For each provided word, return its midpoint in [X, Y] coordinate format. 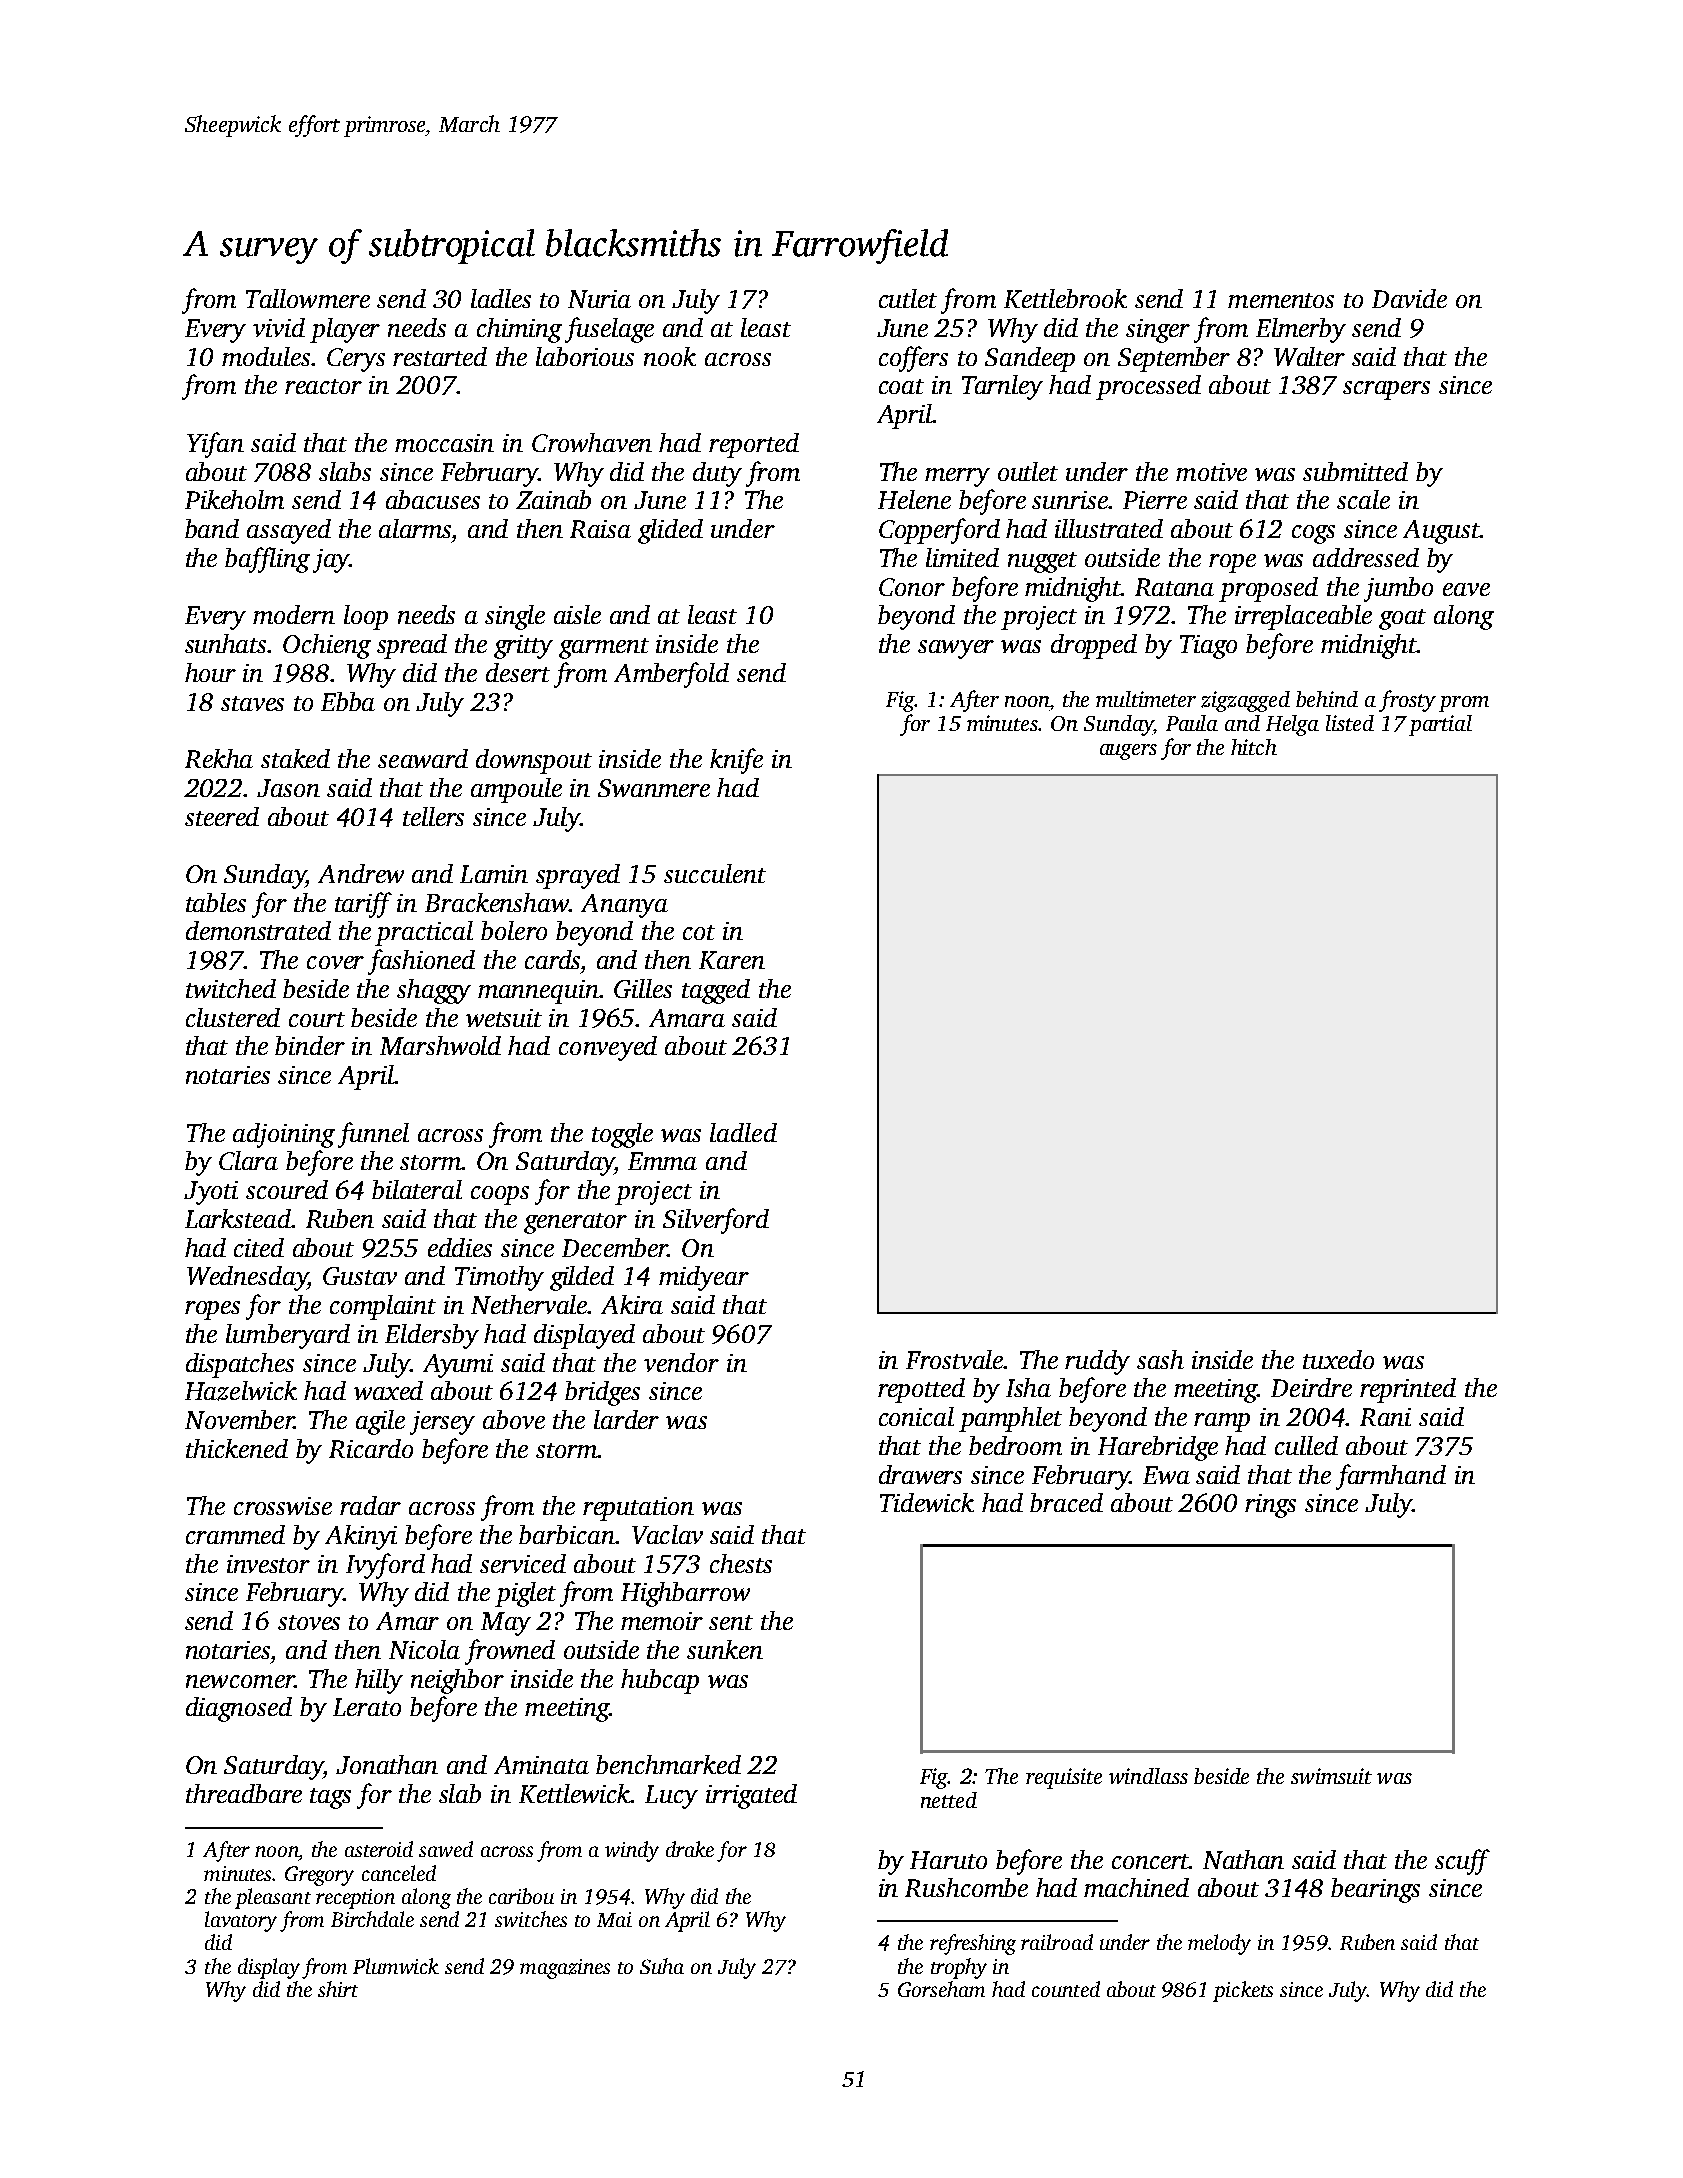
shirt [338, 1989]
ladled [743, 1132]
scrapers [1386, 390]
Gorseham [941, 1989]
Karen [732, 960]
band [212, 528]
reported [754, 445]
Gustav [360, 1276]
